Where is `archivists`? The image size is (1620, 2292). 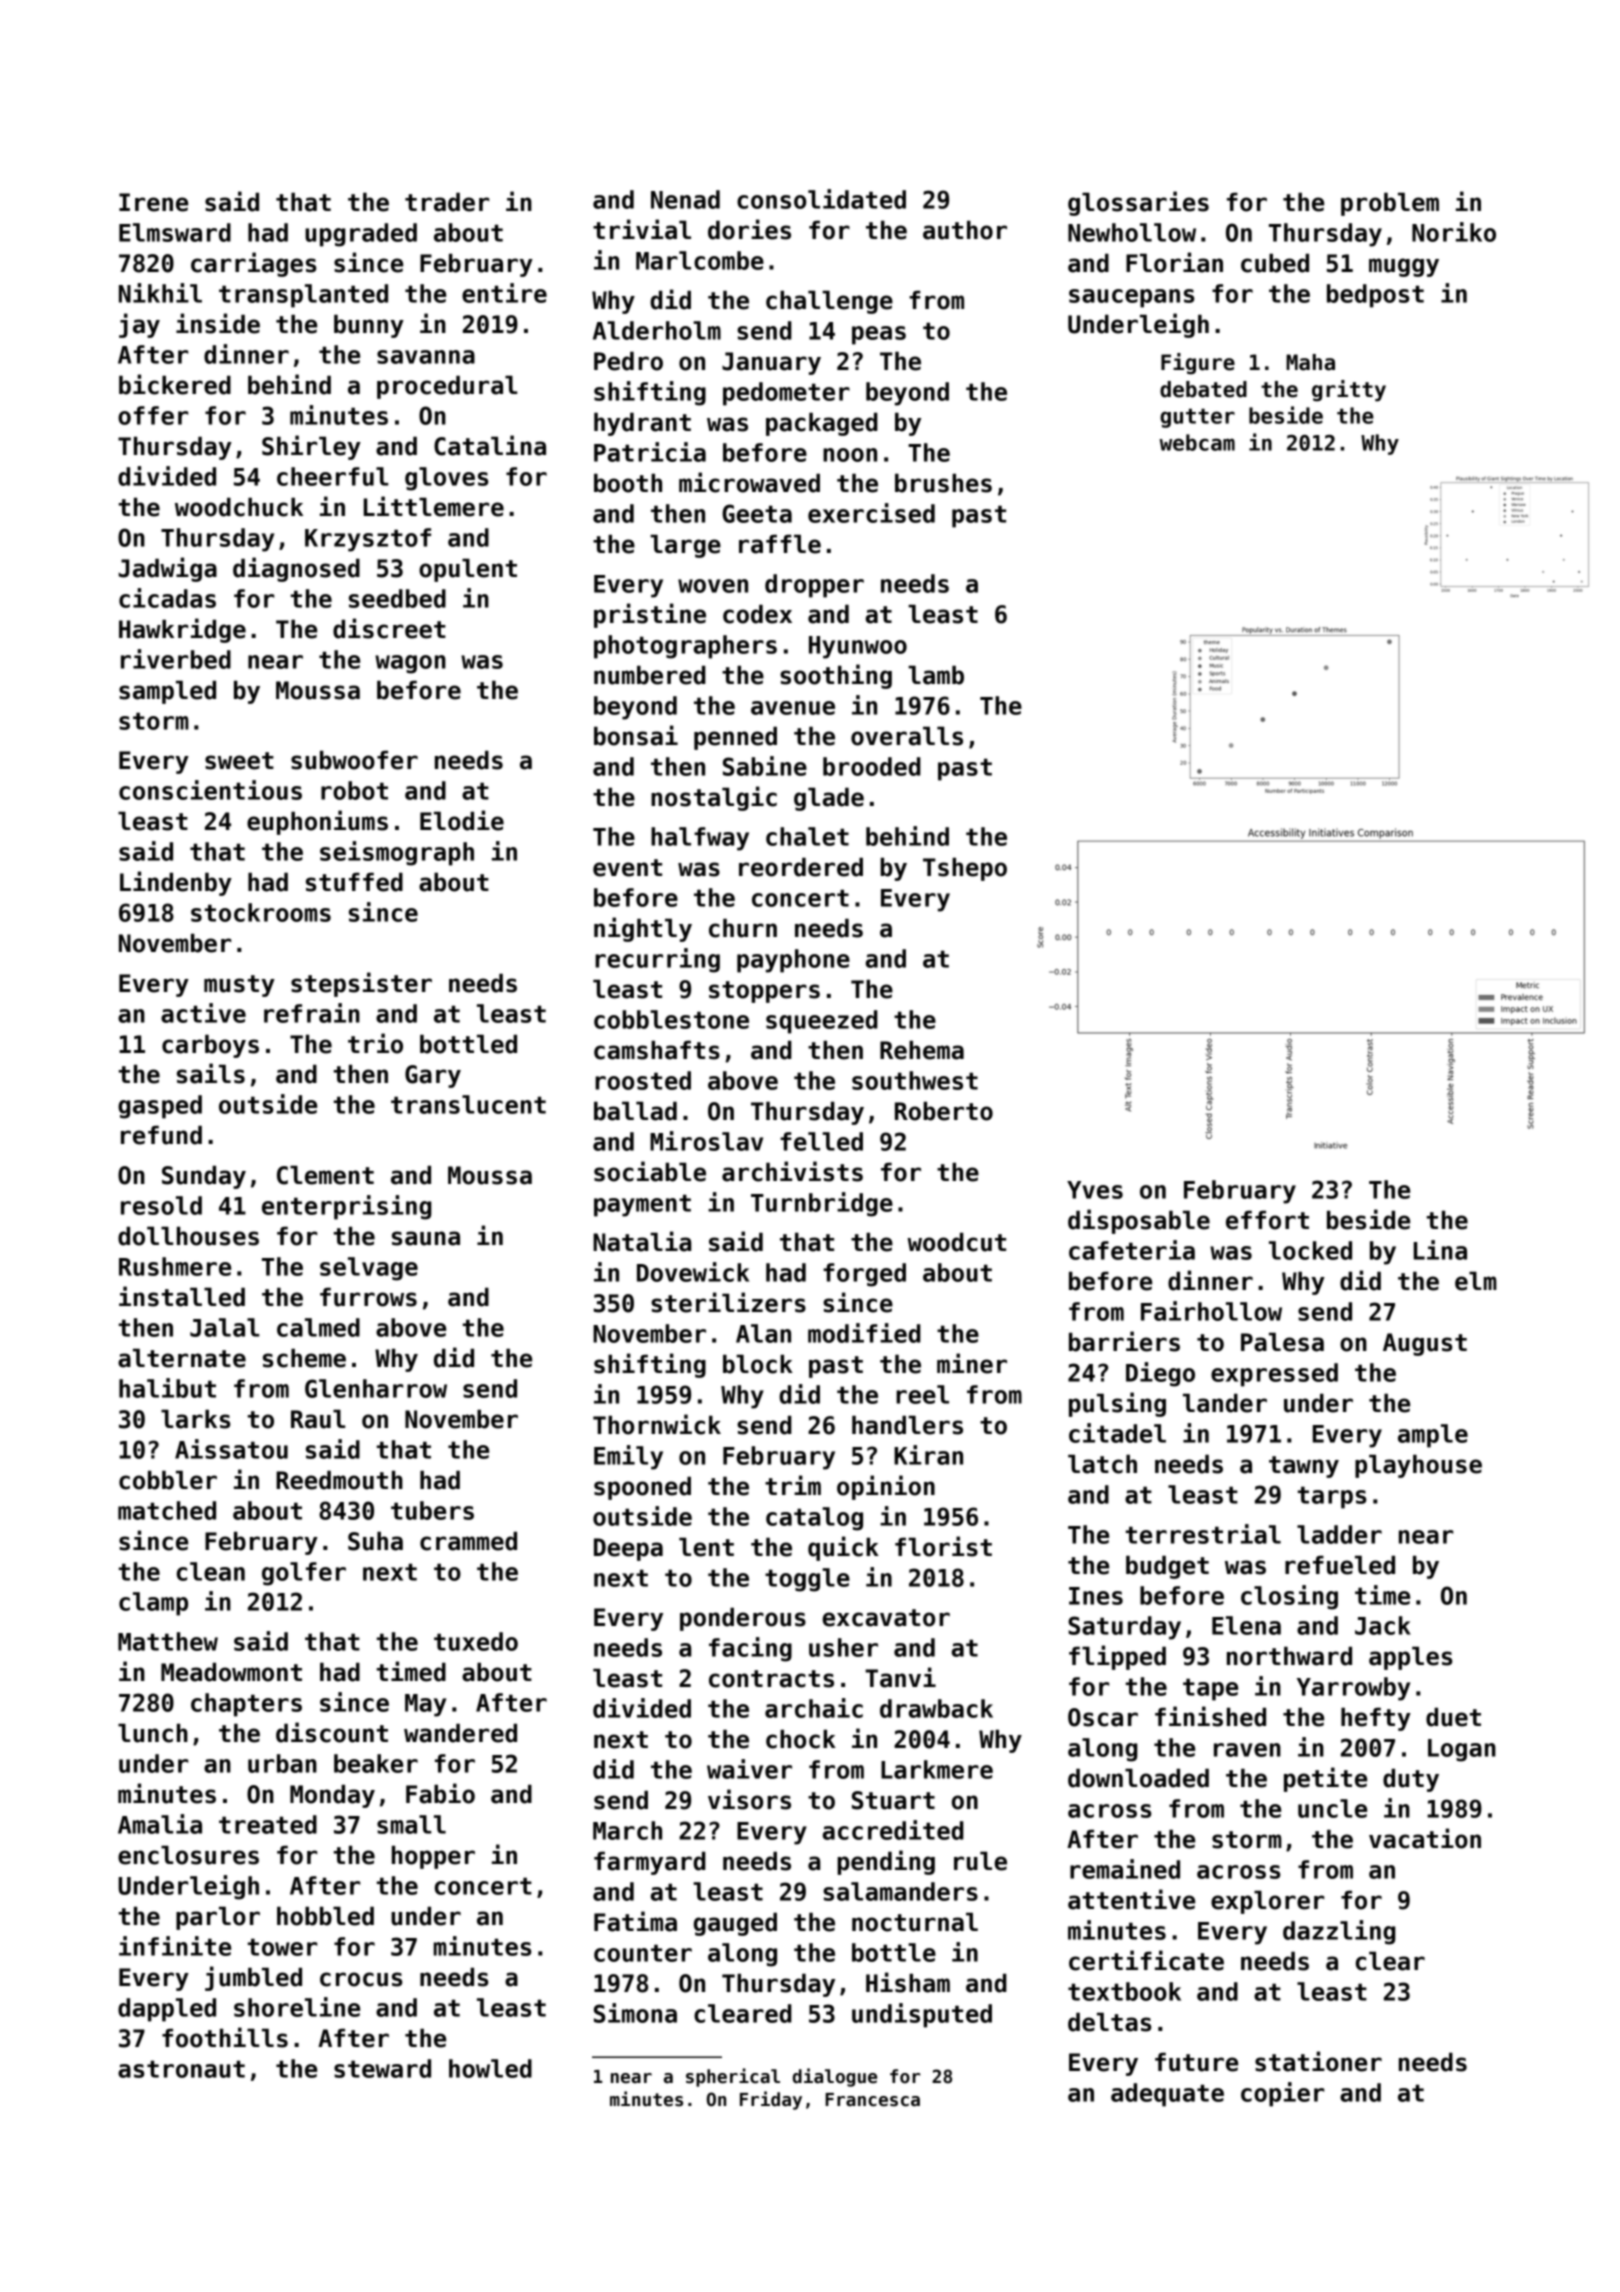
archivists is located at coordinates (792, 1171).
